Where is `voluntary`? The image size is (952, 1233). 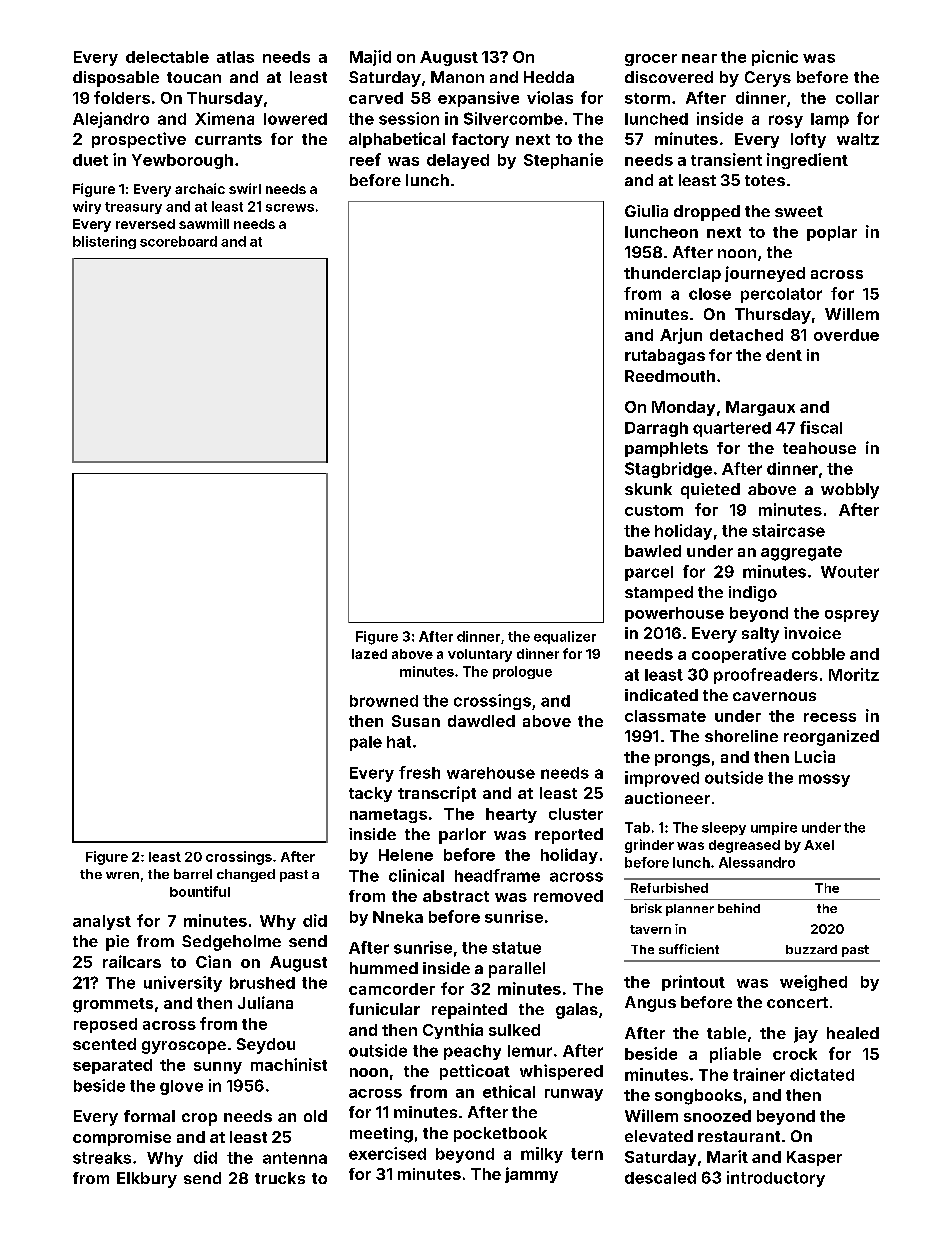 voluntary is located at coordinates (480, 655).
